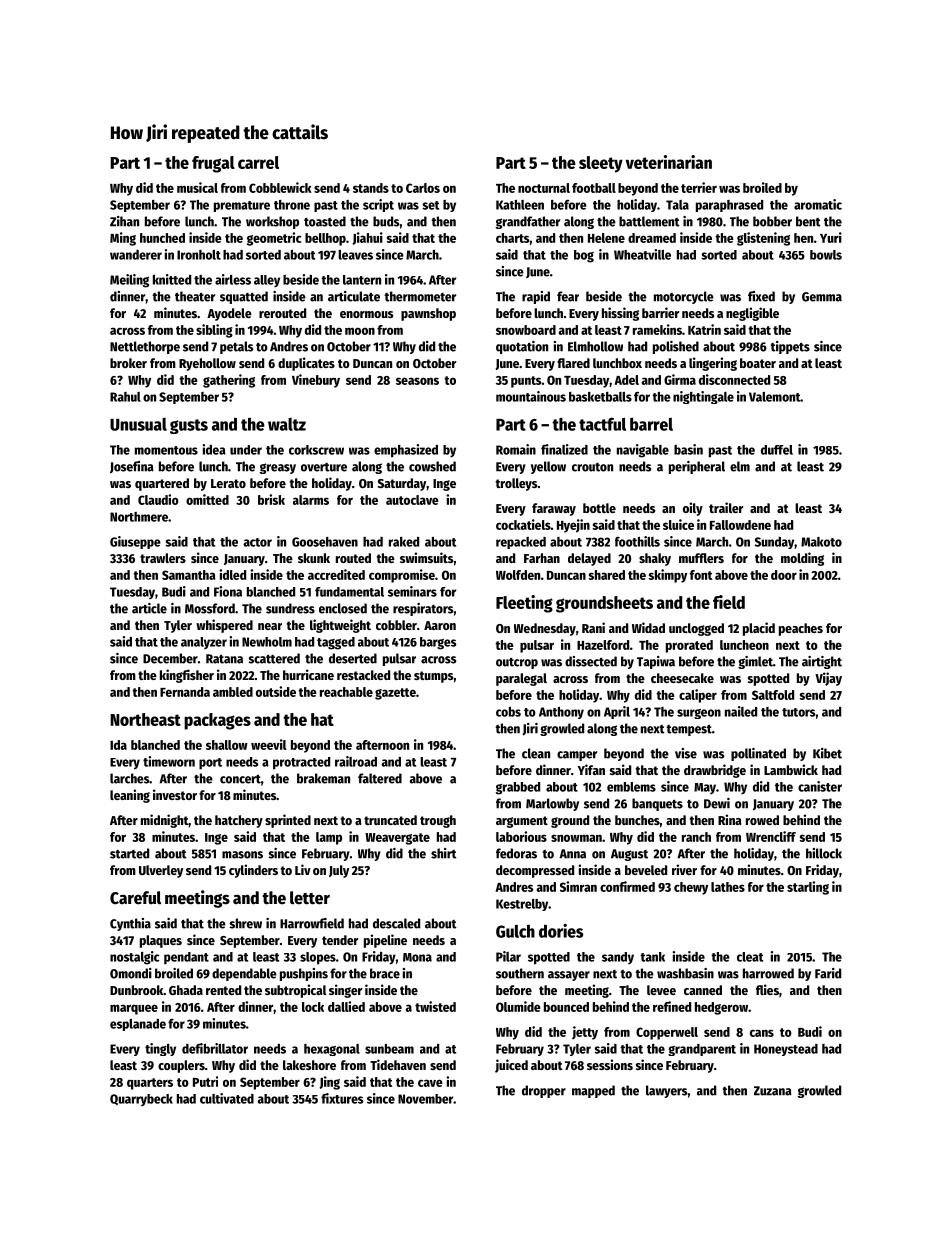 Image resolution: width=952 pixels, height=1233 pixels. Describe the element at coordinates (141, 1100) in the screenshot. I see `Quarrybeck` at that location.
